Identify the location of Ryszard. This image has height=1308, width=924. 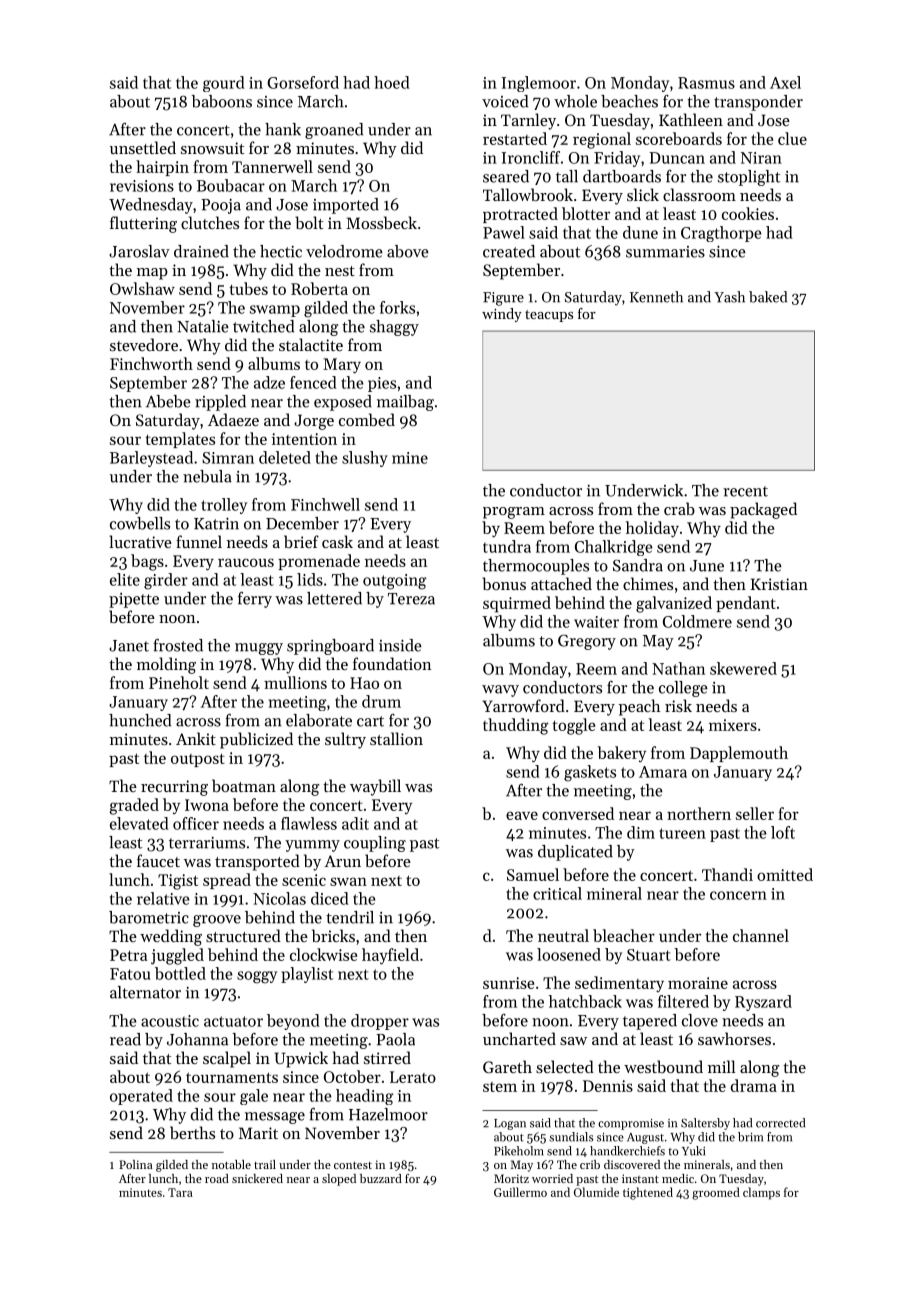
(763, 1003).
